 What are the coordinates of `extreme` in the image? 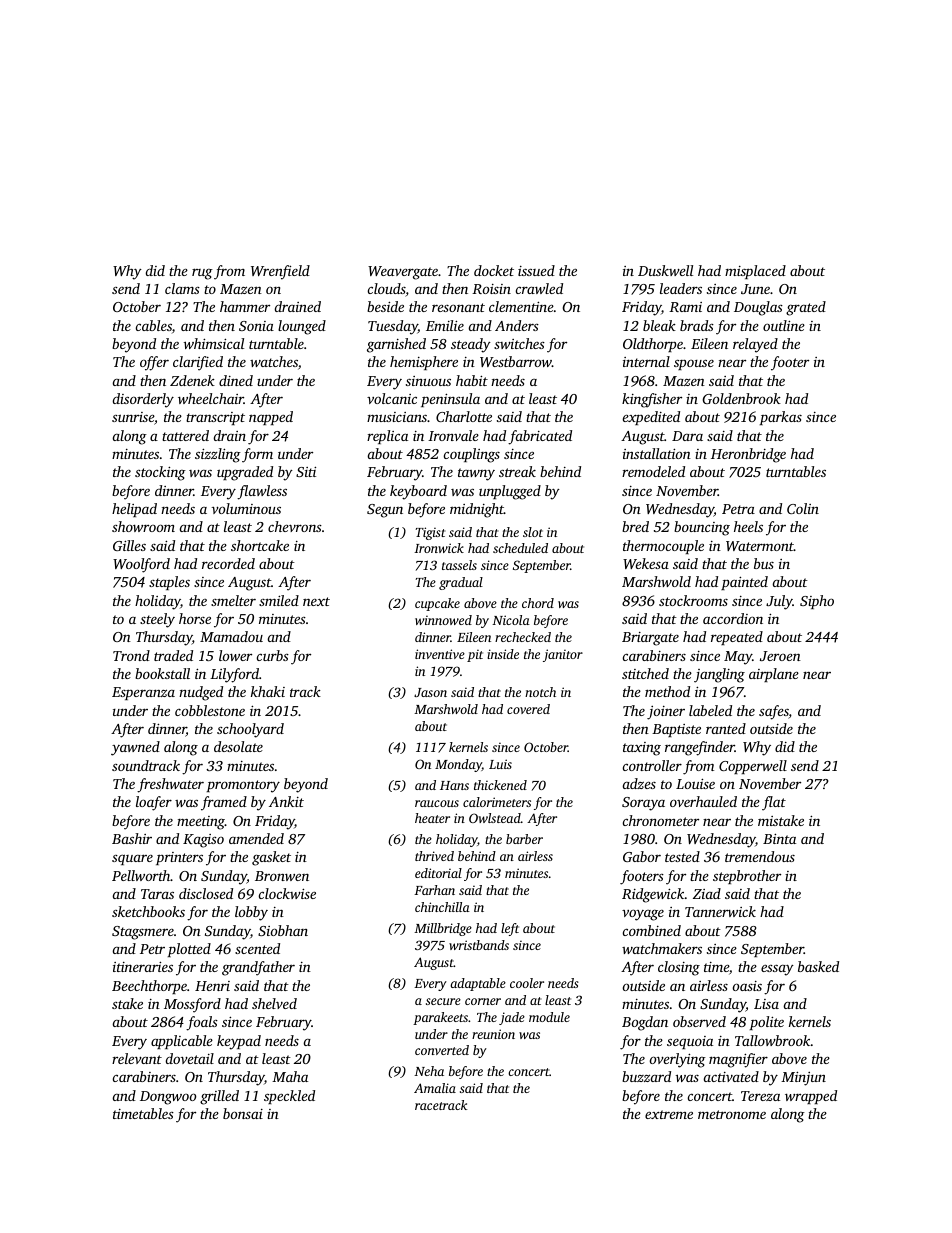 It's located at (669, 1114).
